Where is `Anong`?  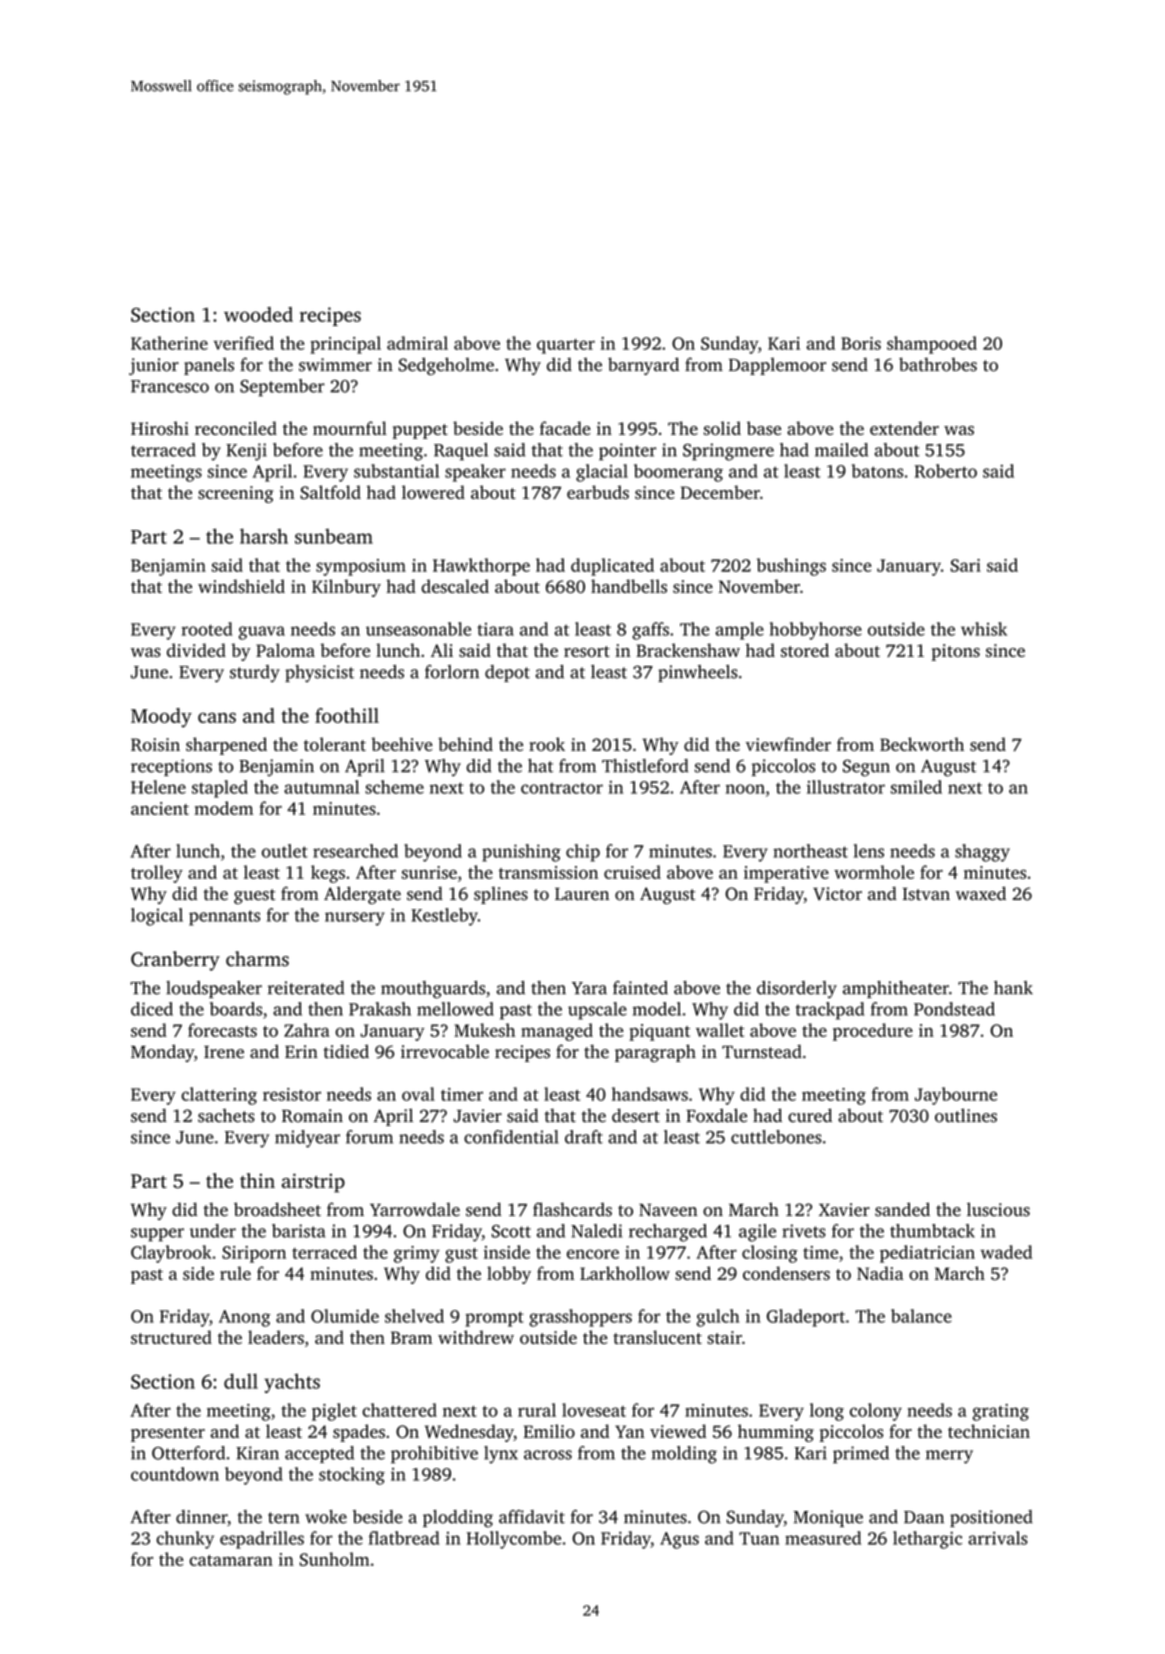
Anong is located at coordinates (244, 1318).
